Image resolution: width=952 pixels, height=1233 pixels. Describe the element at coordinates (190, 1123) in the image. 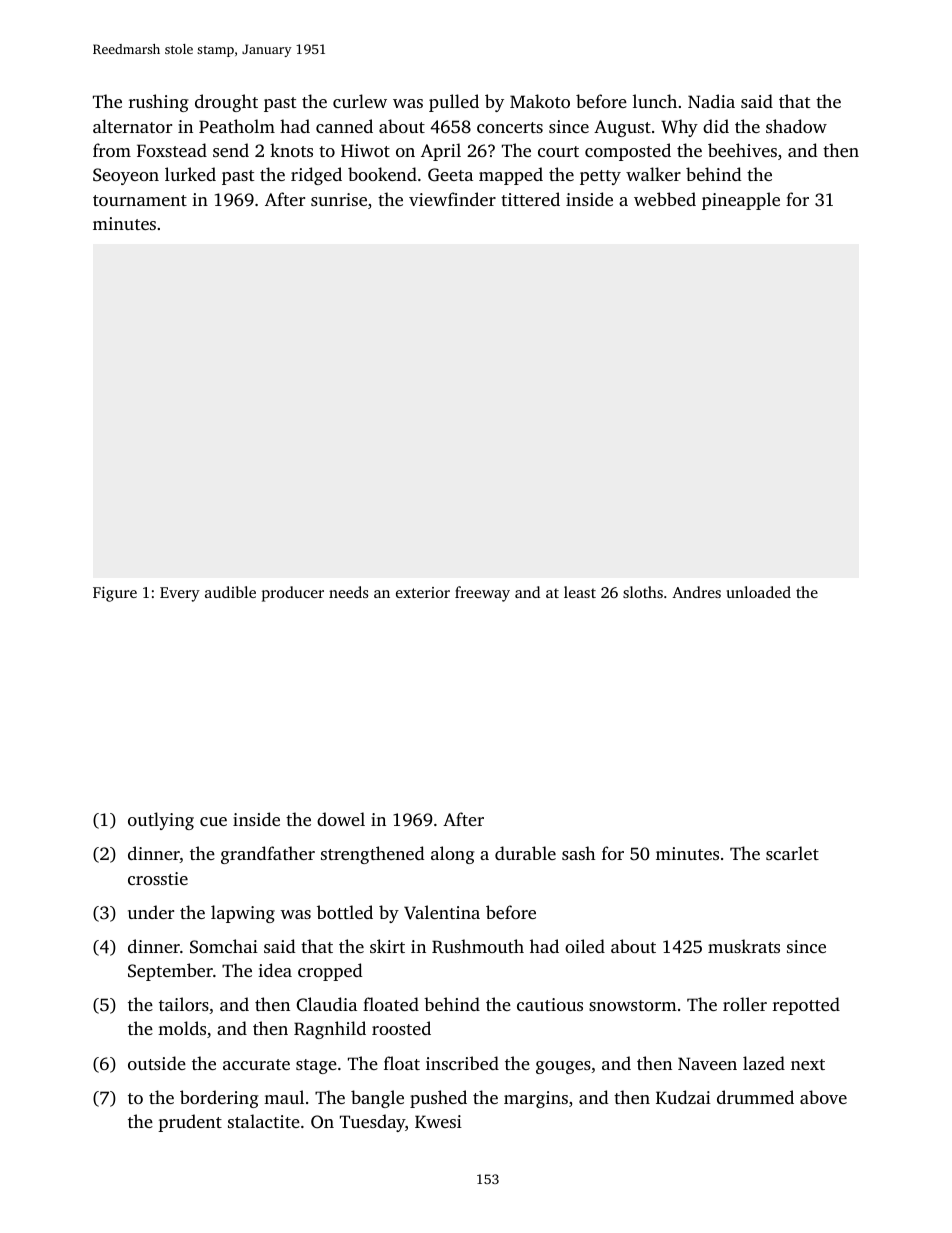

I see `prudent` at that location.
